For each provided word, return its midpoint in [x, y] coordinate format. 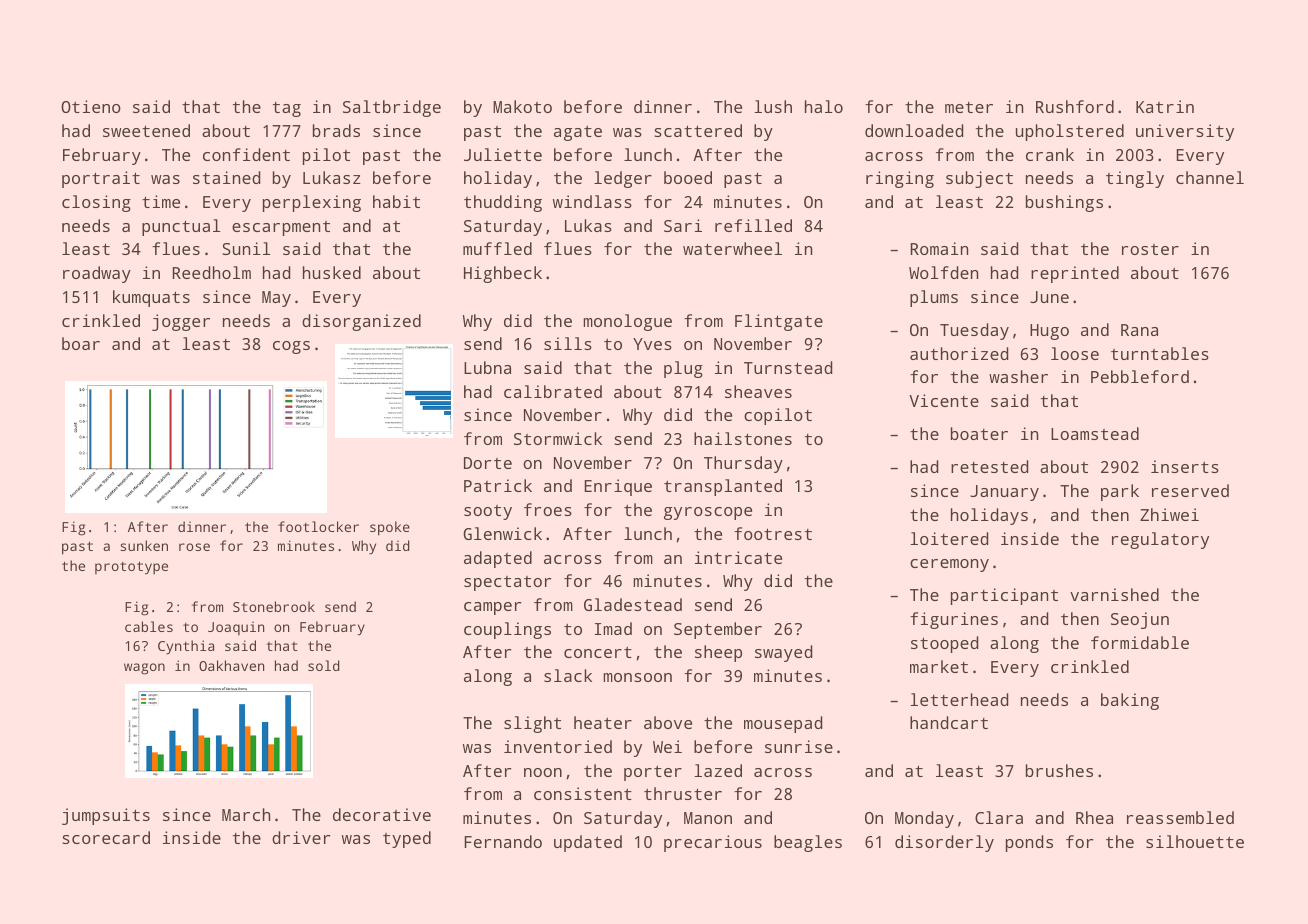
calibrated [553, 391]
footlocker [318, 526]
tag [287, 109]
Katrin [1165, 106]
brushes [1059, 770]
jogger [181, 322]
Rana [1139, 330]
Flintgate [779, 322]
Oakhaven [231, 665]
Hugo [1049, 332]
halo [824, 106]
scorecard [106, 837]
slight [532, 724]
